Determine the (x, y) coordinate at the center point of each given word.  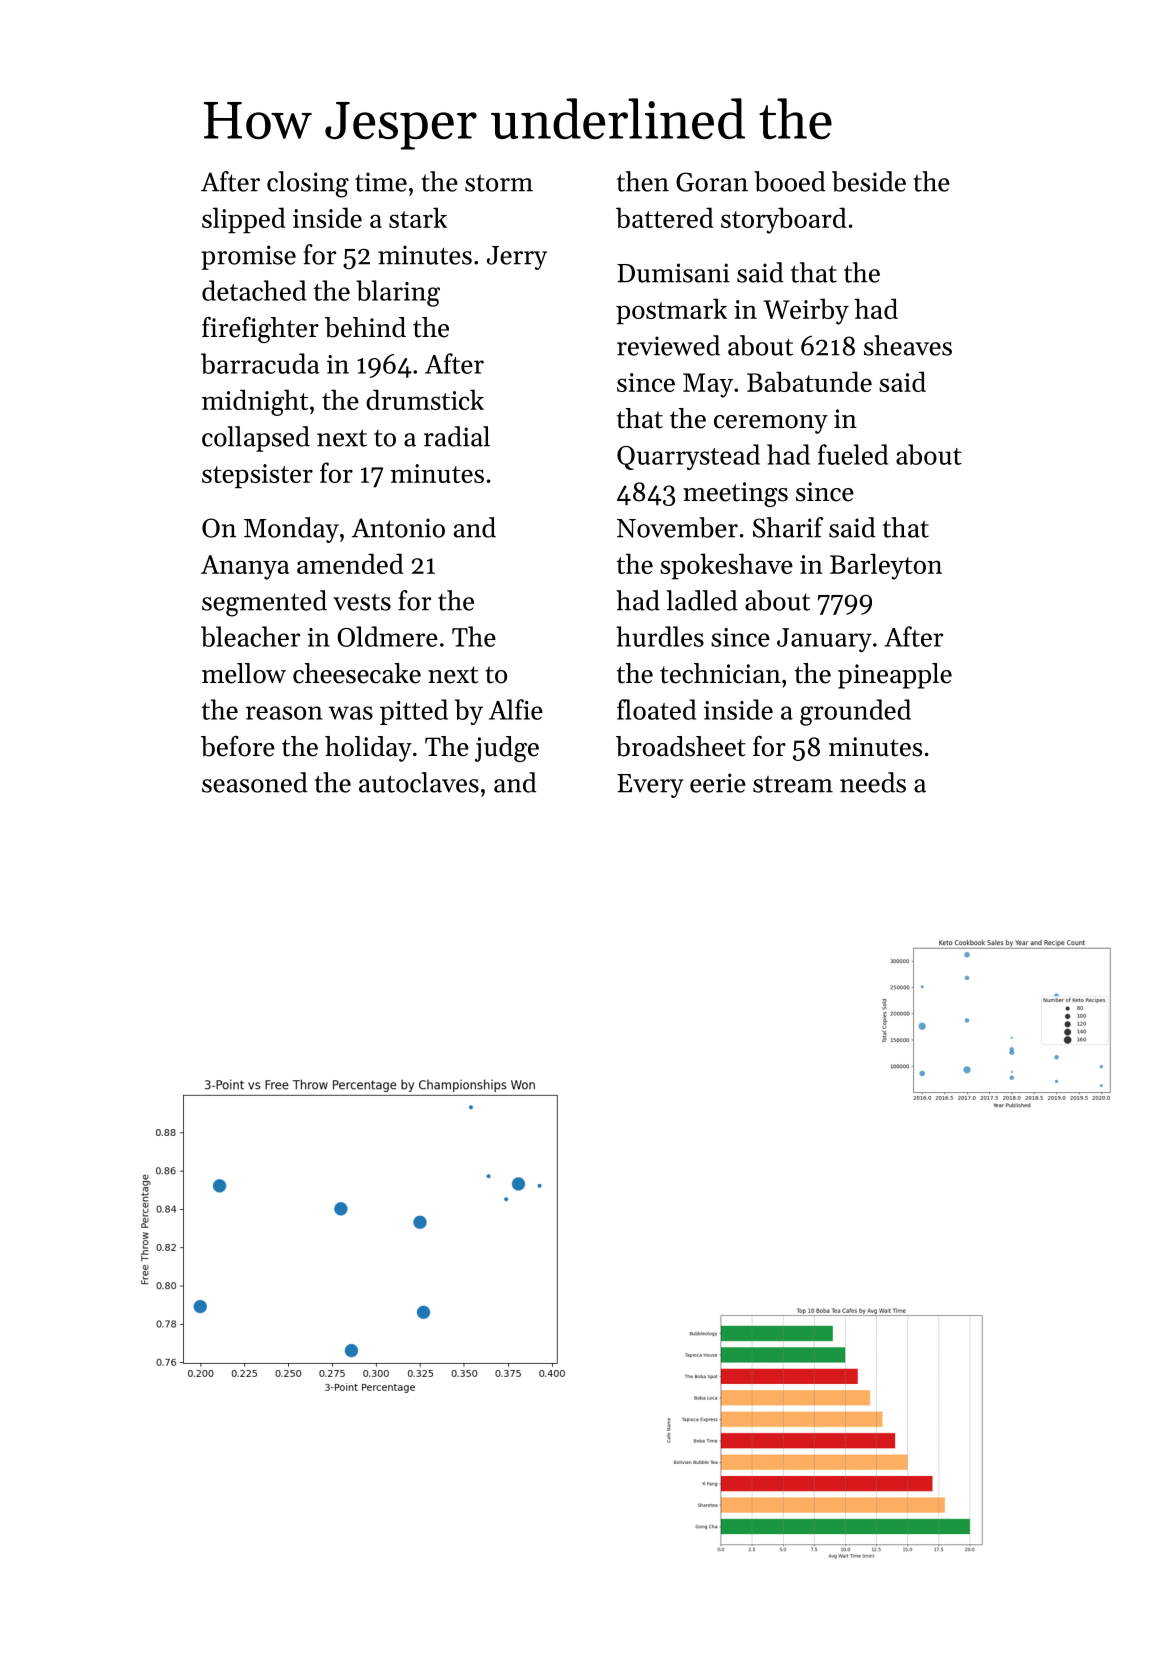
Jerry (517, 258)
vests (362, 602)
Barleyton (886, 566)
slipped (244, 220)
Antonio (398, 528)
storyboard (784, 220)
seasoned (255, 782)
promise (248, 257)
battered (665, 217)
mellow (244, 673)
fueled (853, 454)
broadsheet (681, 746)
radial (457, 436)
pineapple (895, 676)
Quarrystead (688, 457)
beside (869, 181)
